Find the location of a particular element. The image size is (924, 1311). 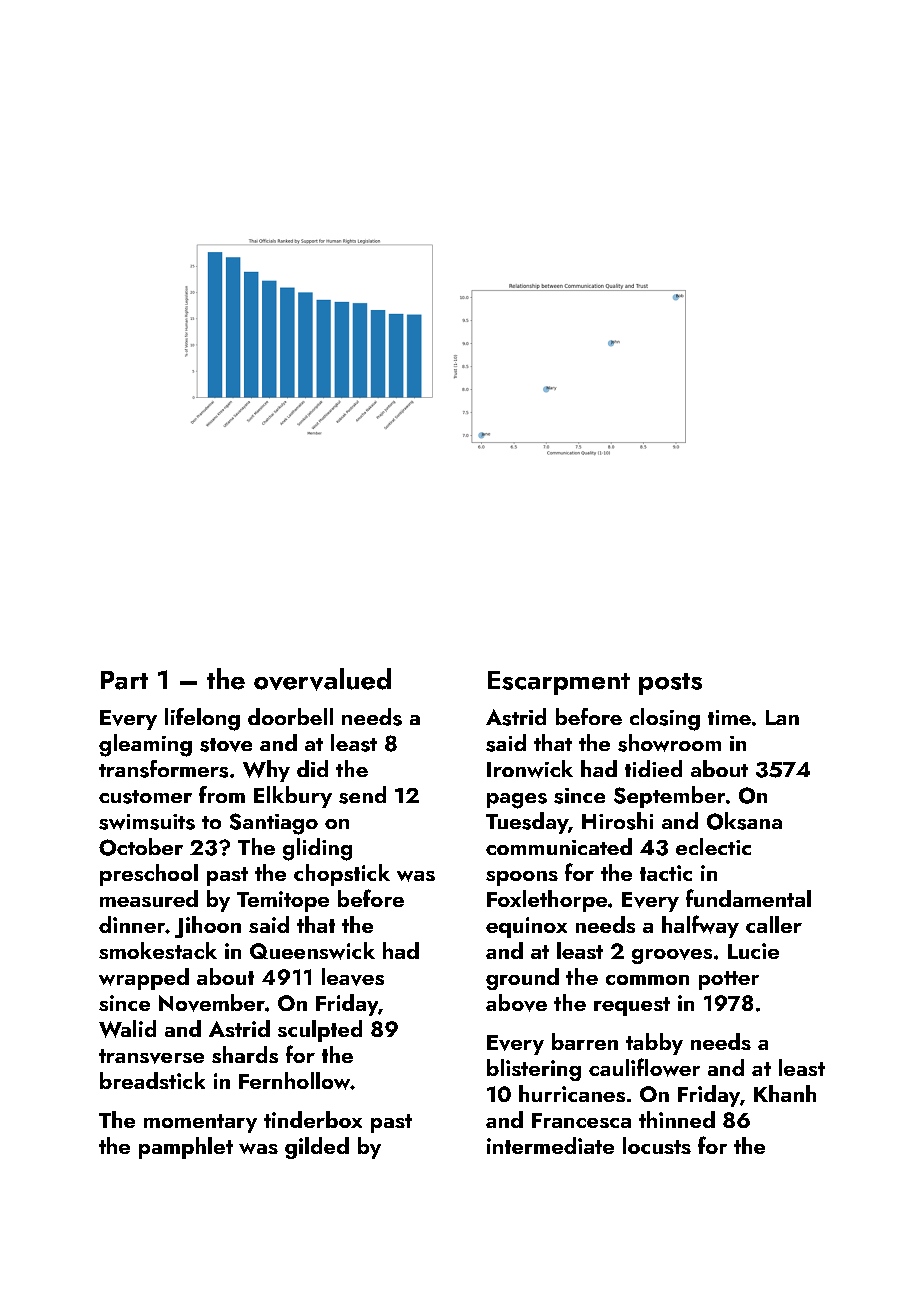

pamphlet is located at coordinates (186, 1148).
